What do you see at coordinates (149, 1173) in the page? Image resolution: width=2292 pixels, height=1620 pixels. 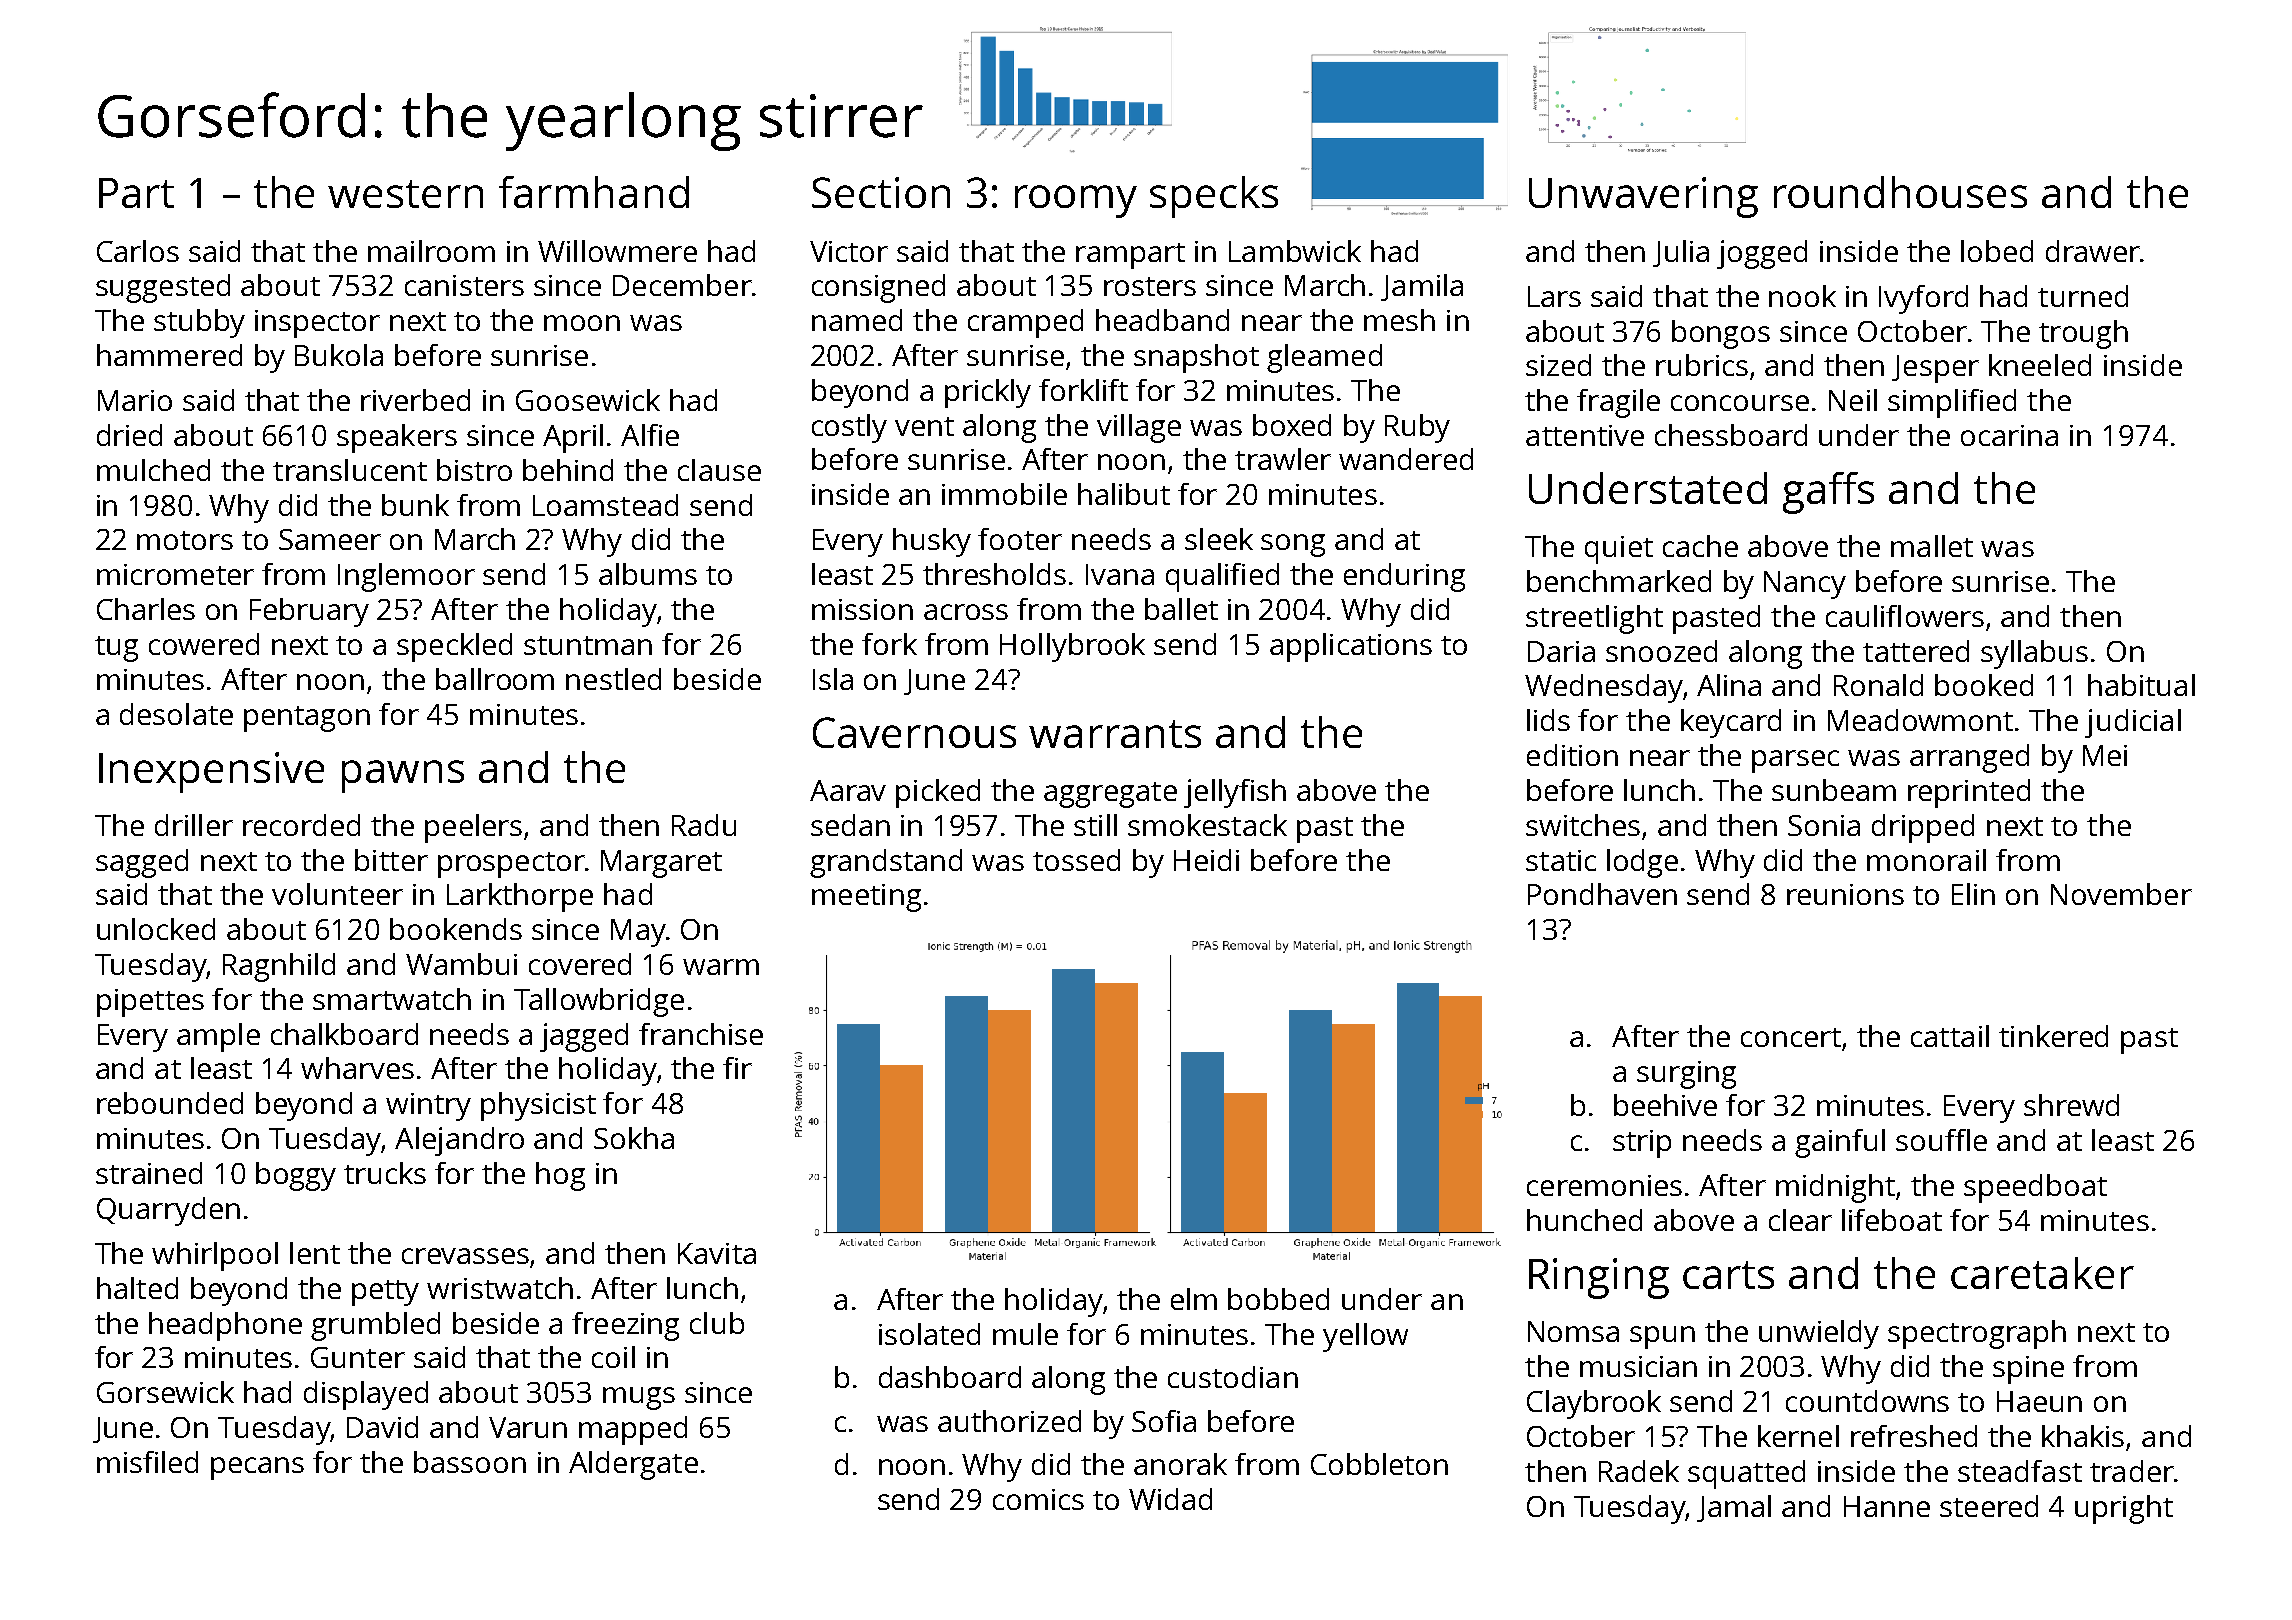 I see `strained` at bounding box center [149, 1173].
